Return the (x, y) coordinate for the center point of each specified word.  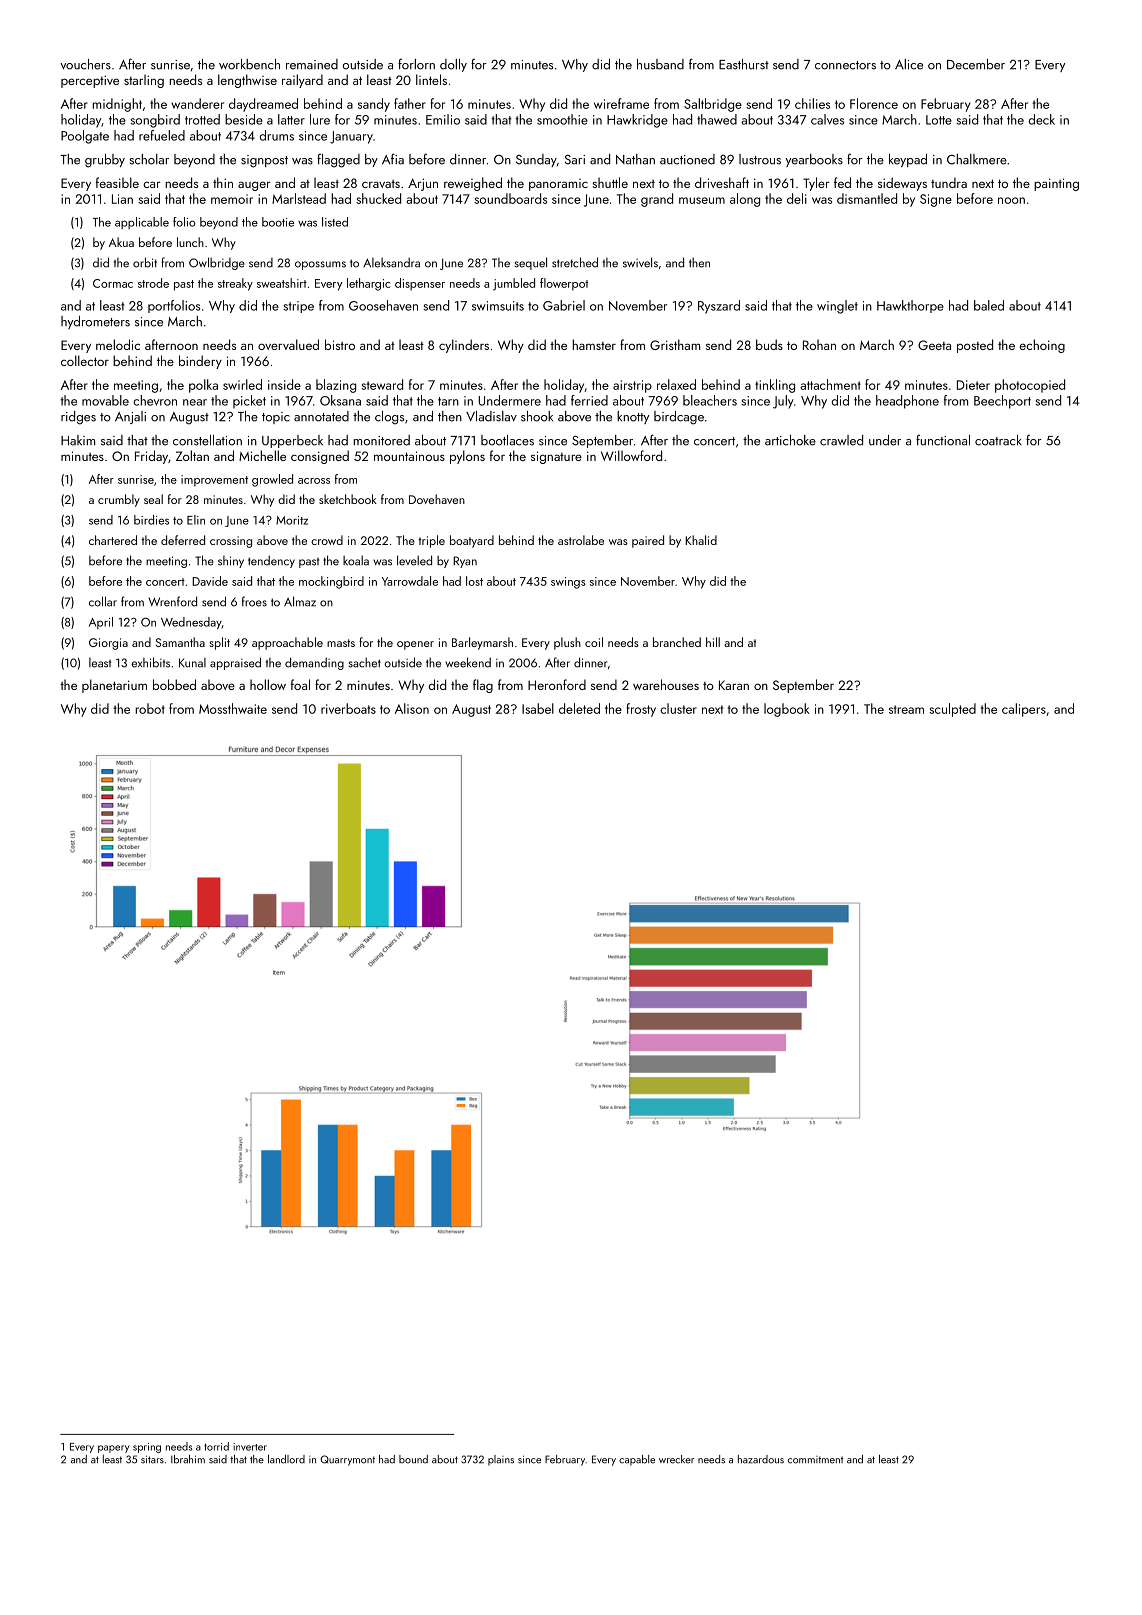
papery (113, 1449)
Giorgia (108, 644)
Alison (412, 708)
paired (648, 541)
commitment (815, 1460)
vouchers (85, 64)
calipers (1024, 710)
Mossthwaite (233, 708)
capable (637, 1460)
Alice (909, 64)
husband (660, 64)
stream (906, 709)
